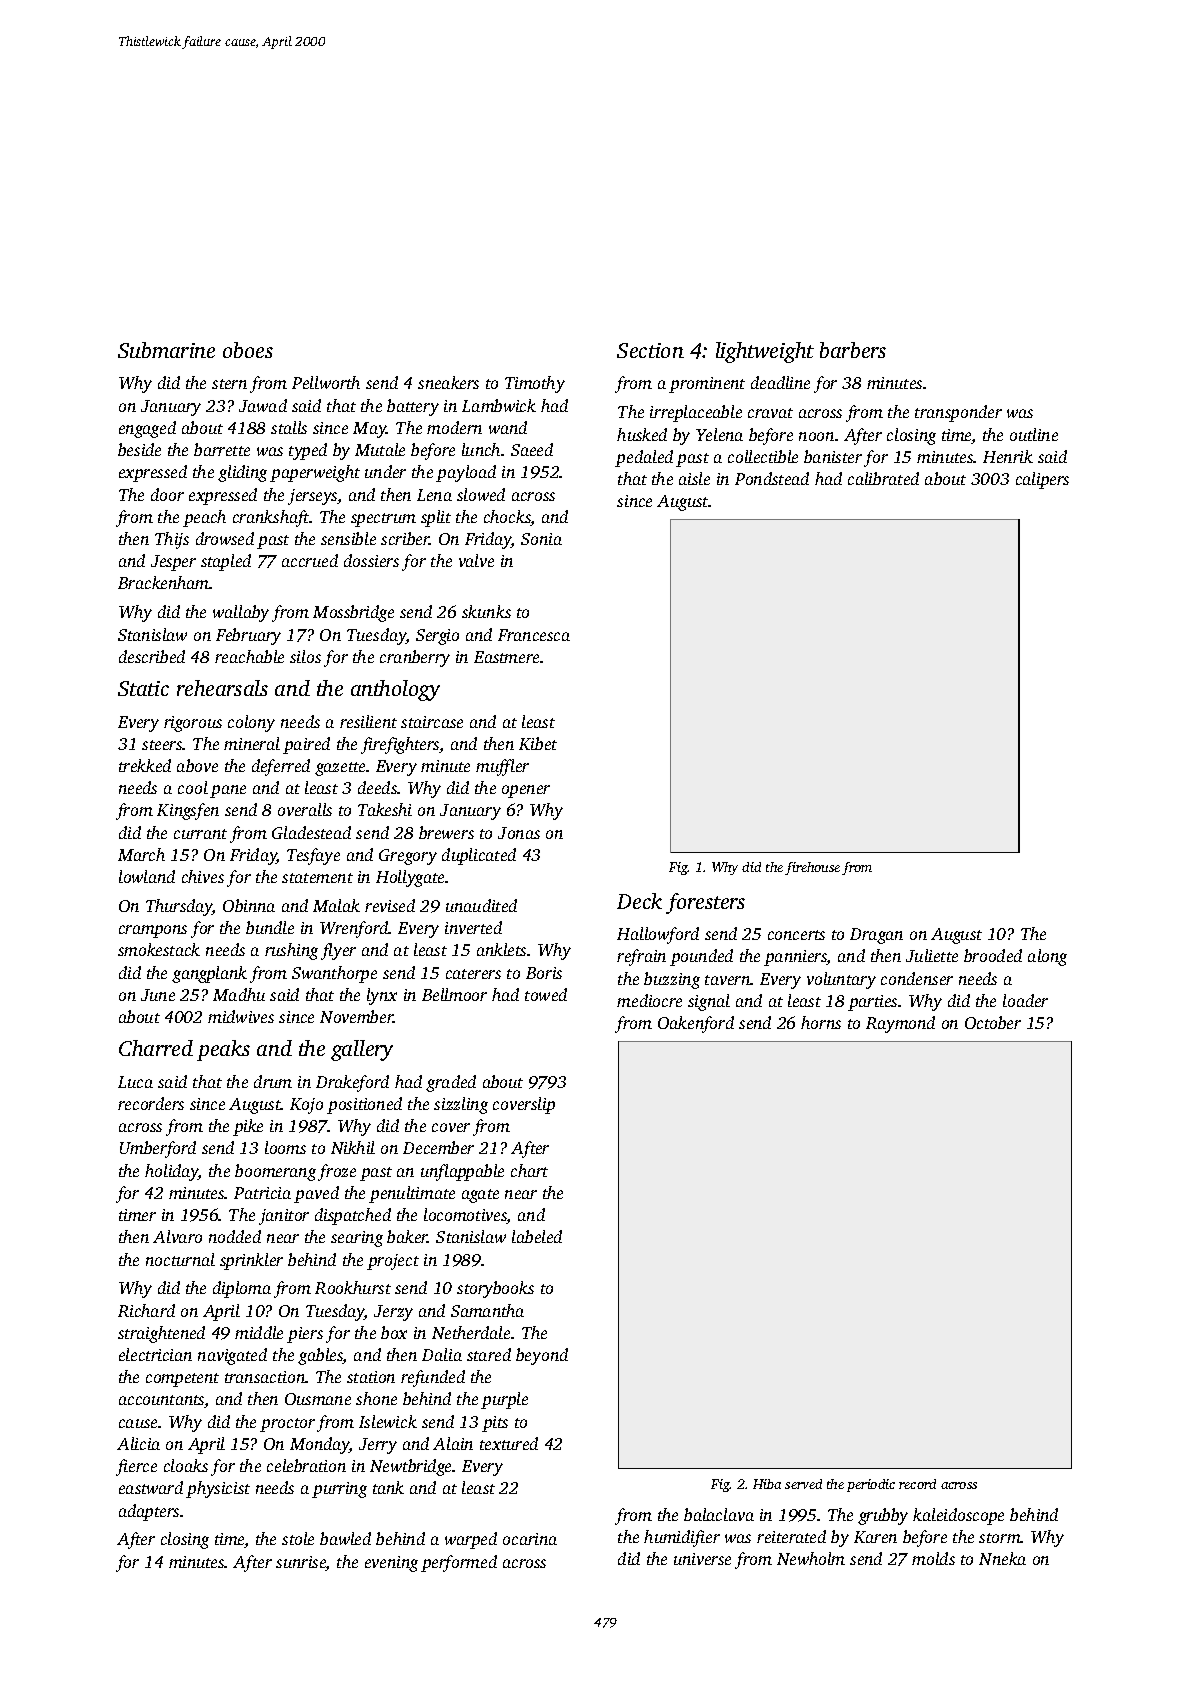 The height and width of the document is (1683, 1190). I want to click on oboes, so click(248, 350).
